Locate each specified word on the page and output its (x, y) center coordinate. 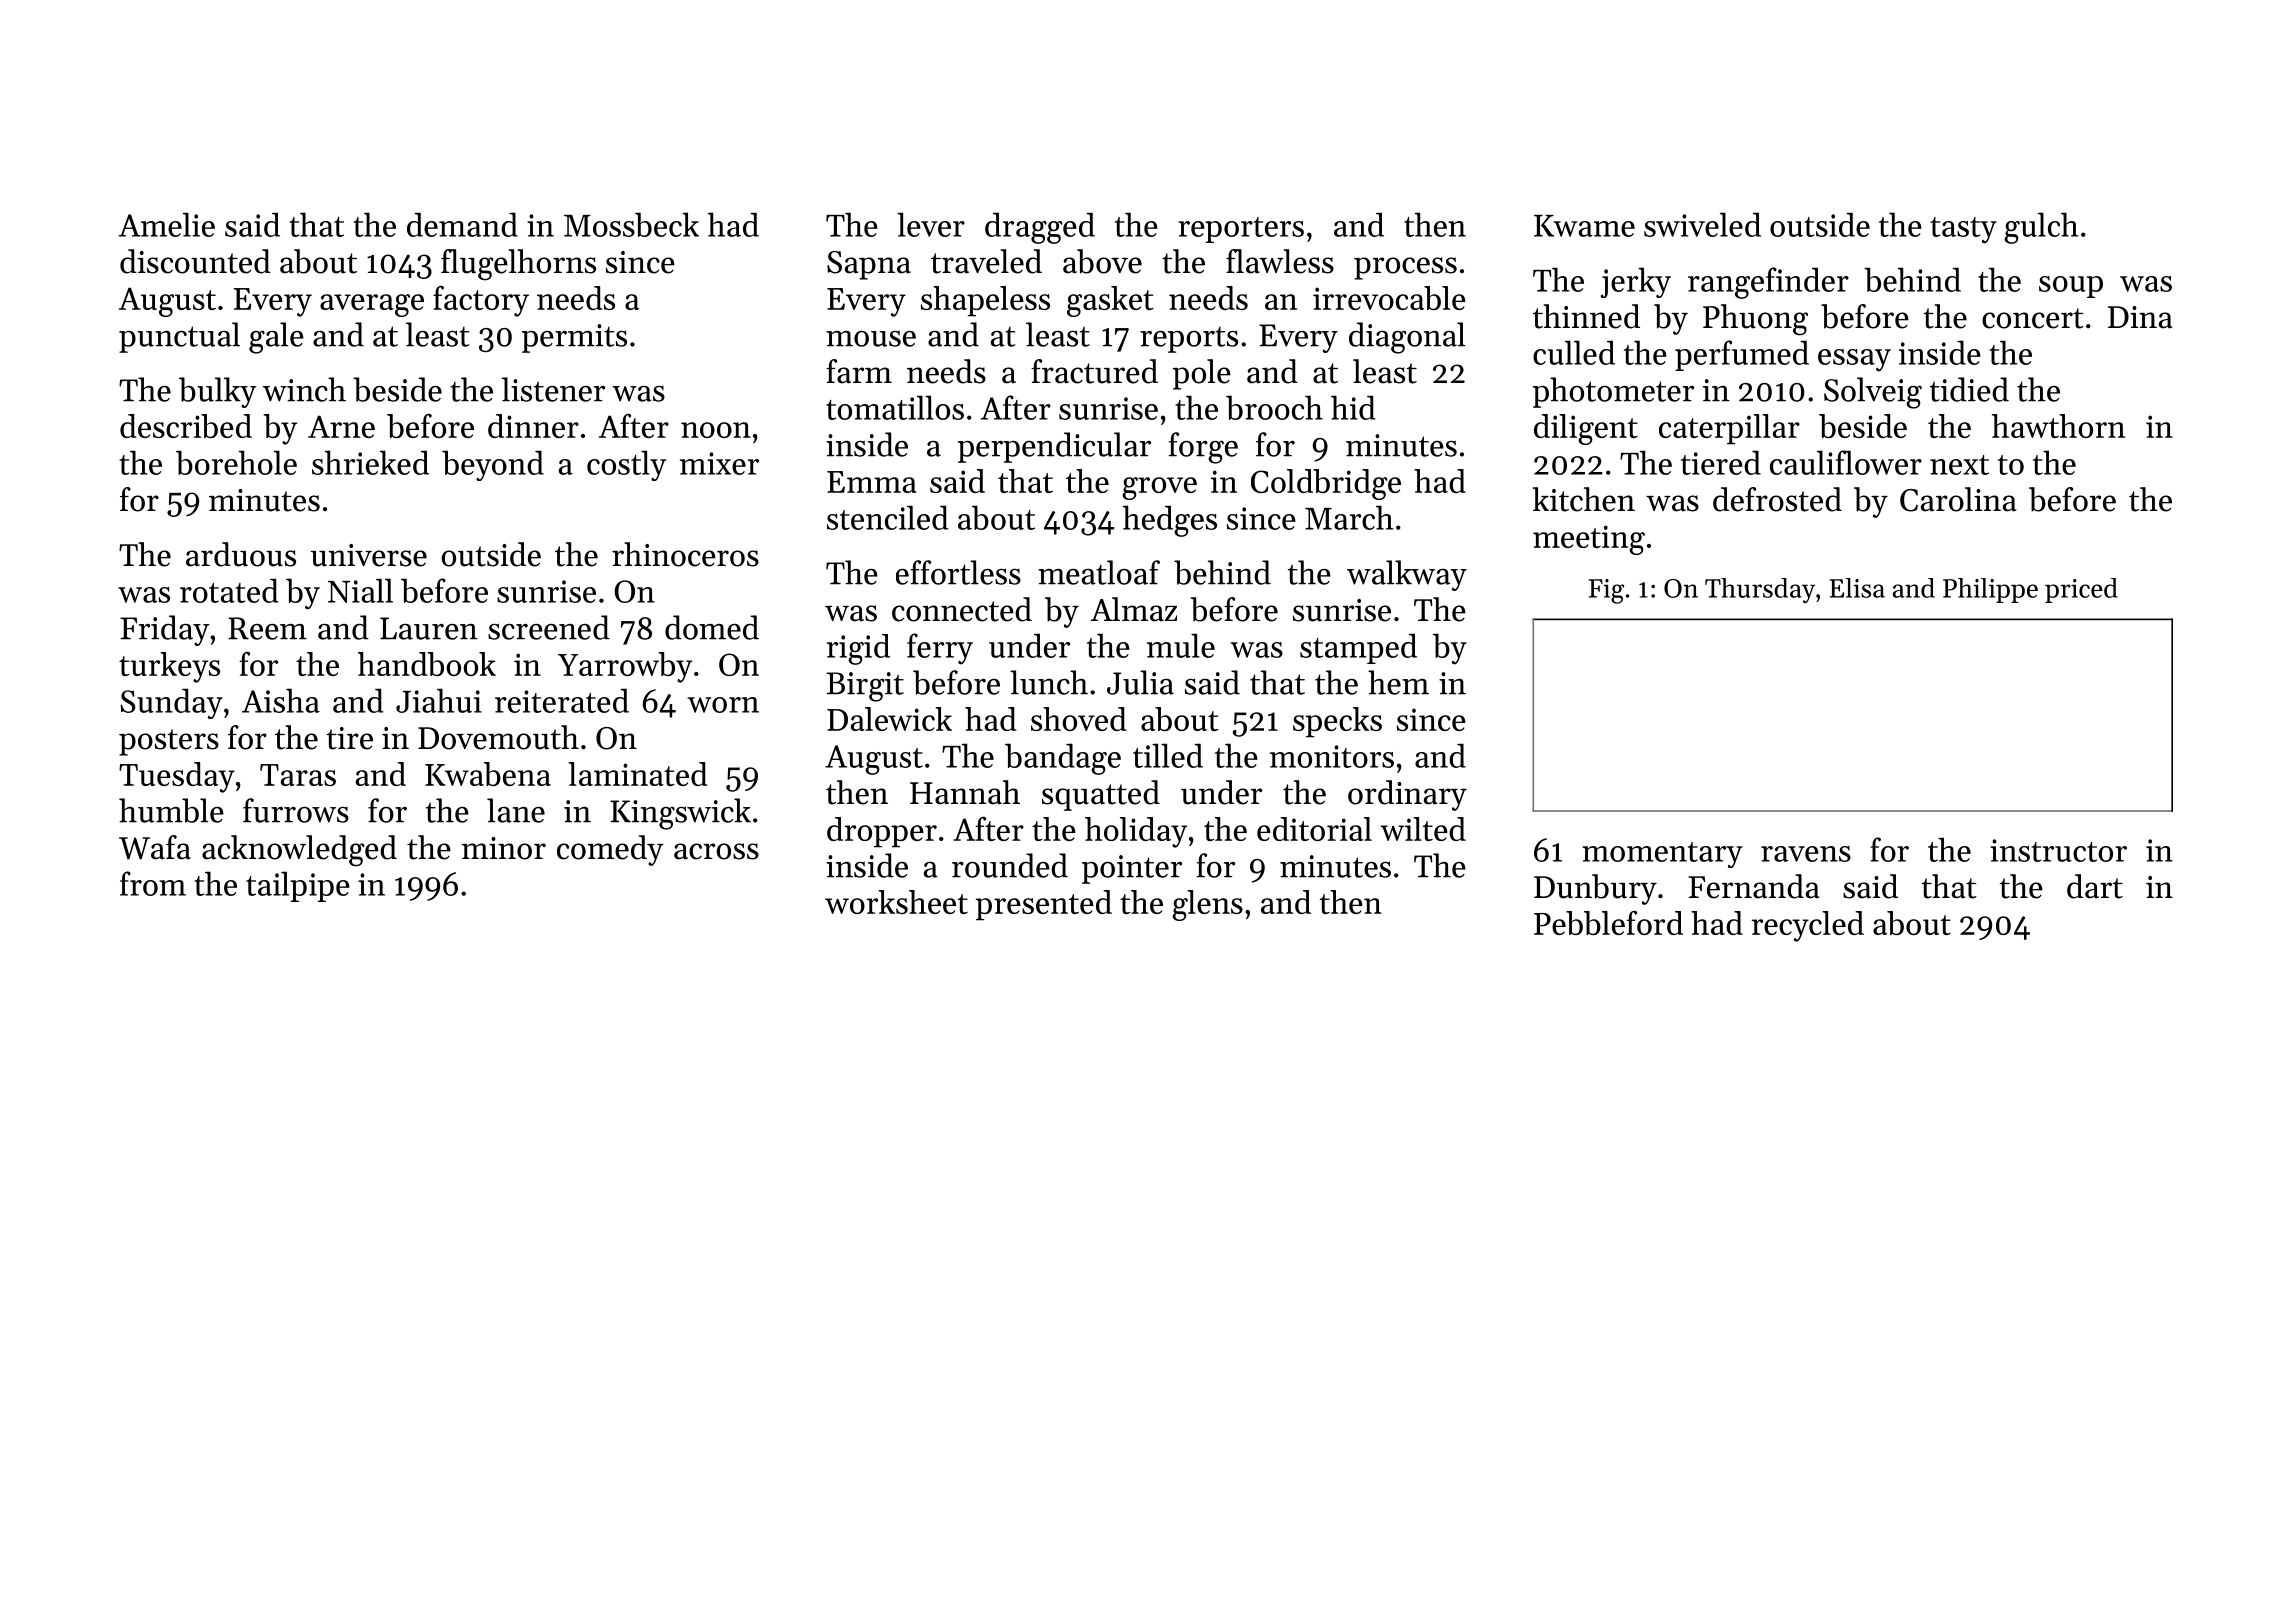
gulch (2041, 228)
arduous (241, 554)
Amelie (166, 224)
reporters (1241, 230)
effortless (958, 572)
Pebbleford (1608, 923)
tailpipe (298, 886)
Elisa (1857, 588)
